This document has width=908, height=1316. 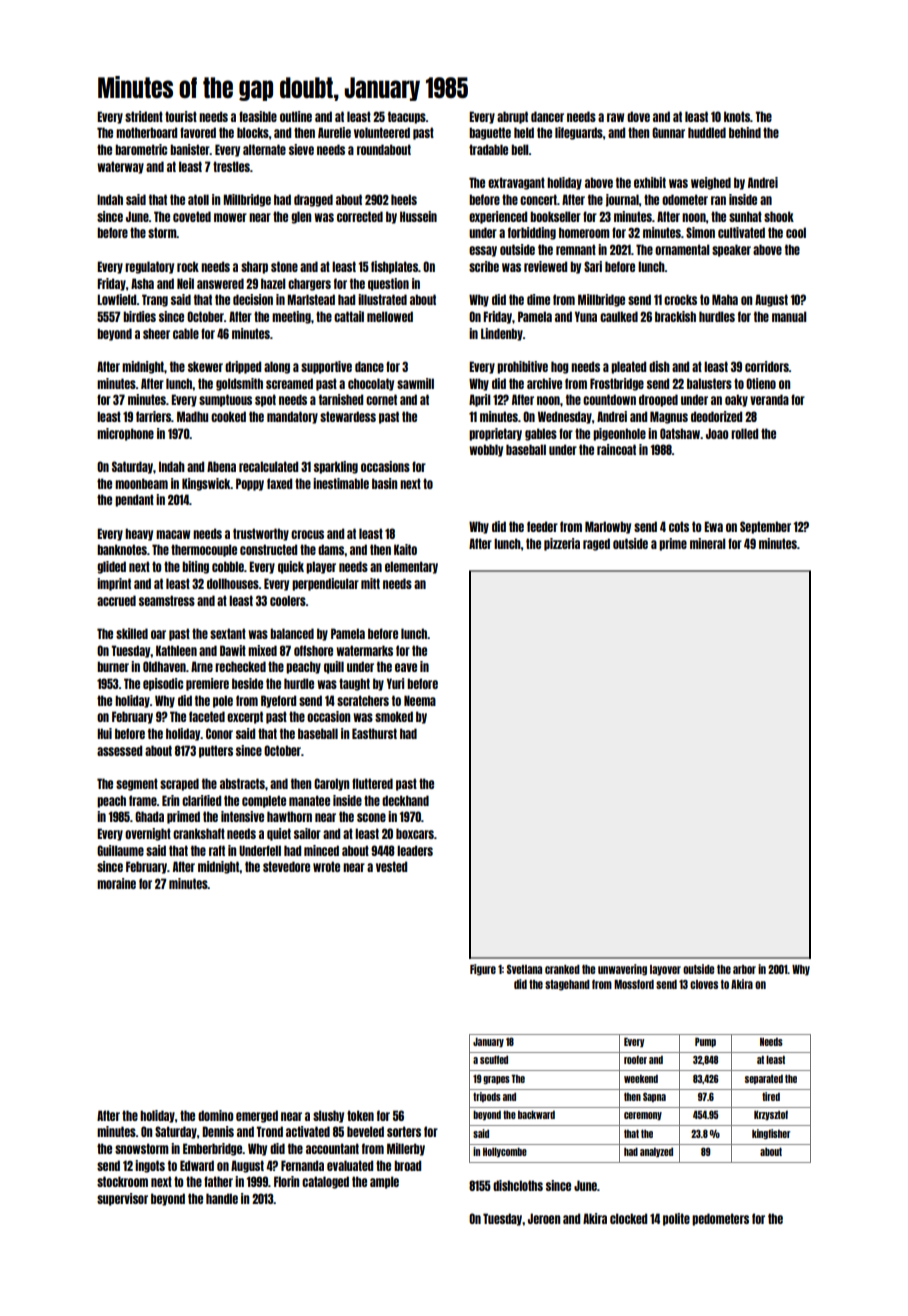 What do you see at coordinates (720, 1219) in the document?
I see `pedometers` at bounding box center [720, 1219].
